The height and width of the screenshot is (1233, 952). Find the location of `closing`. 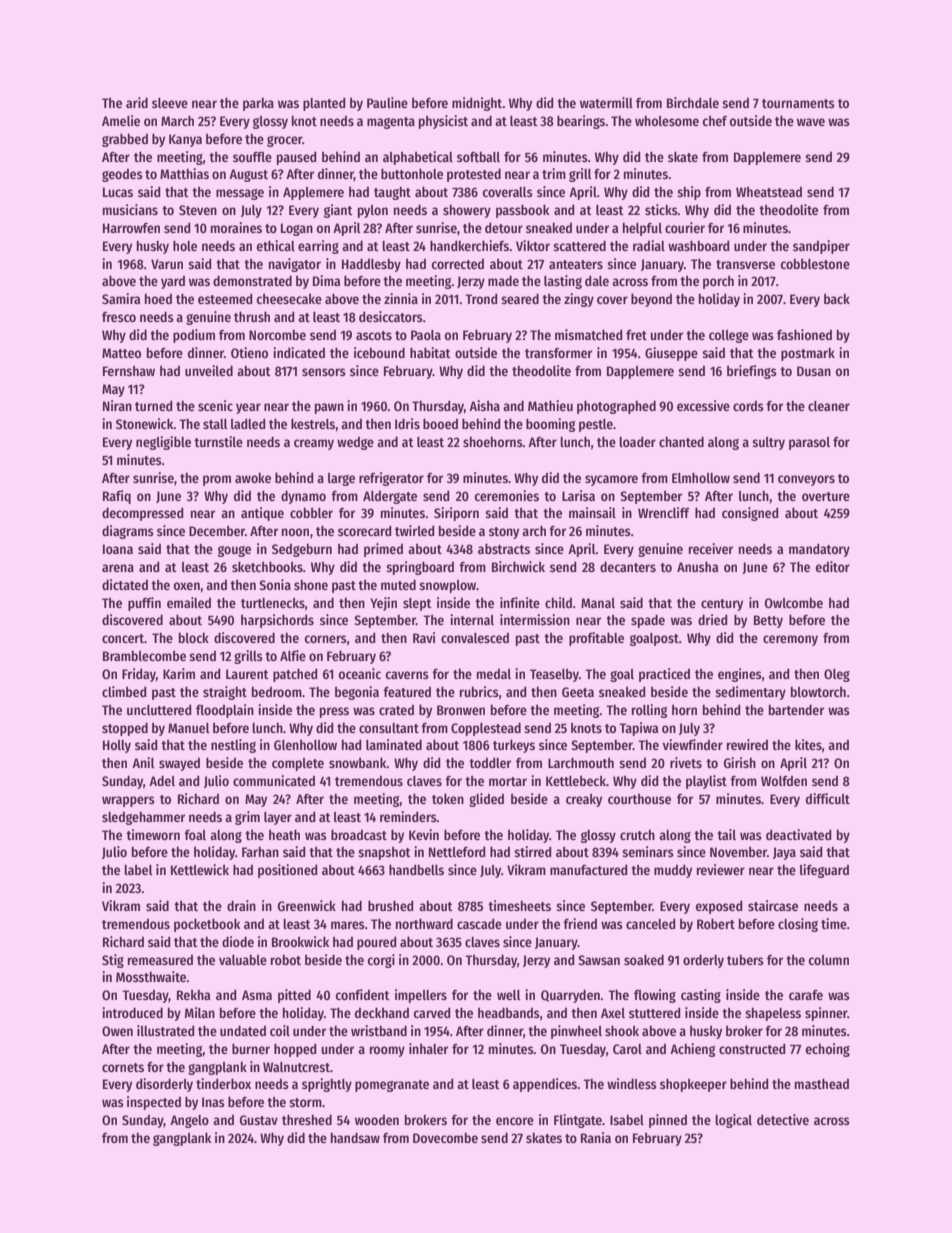

closing is located at coordinates (798, 925).
